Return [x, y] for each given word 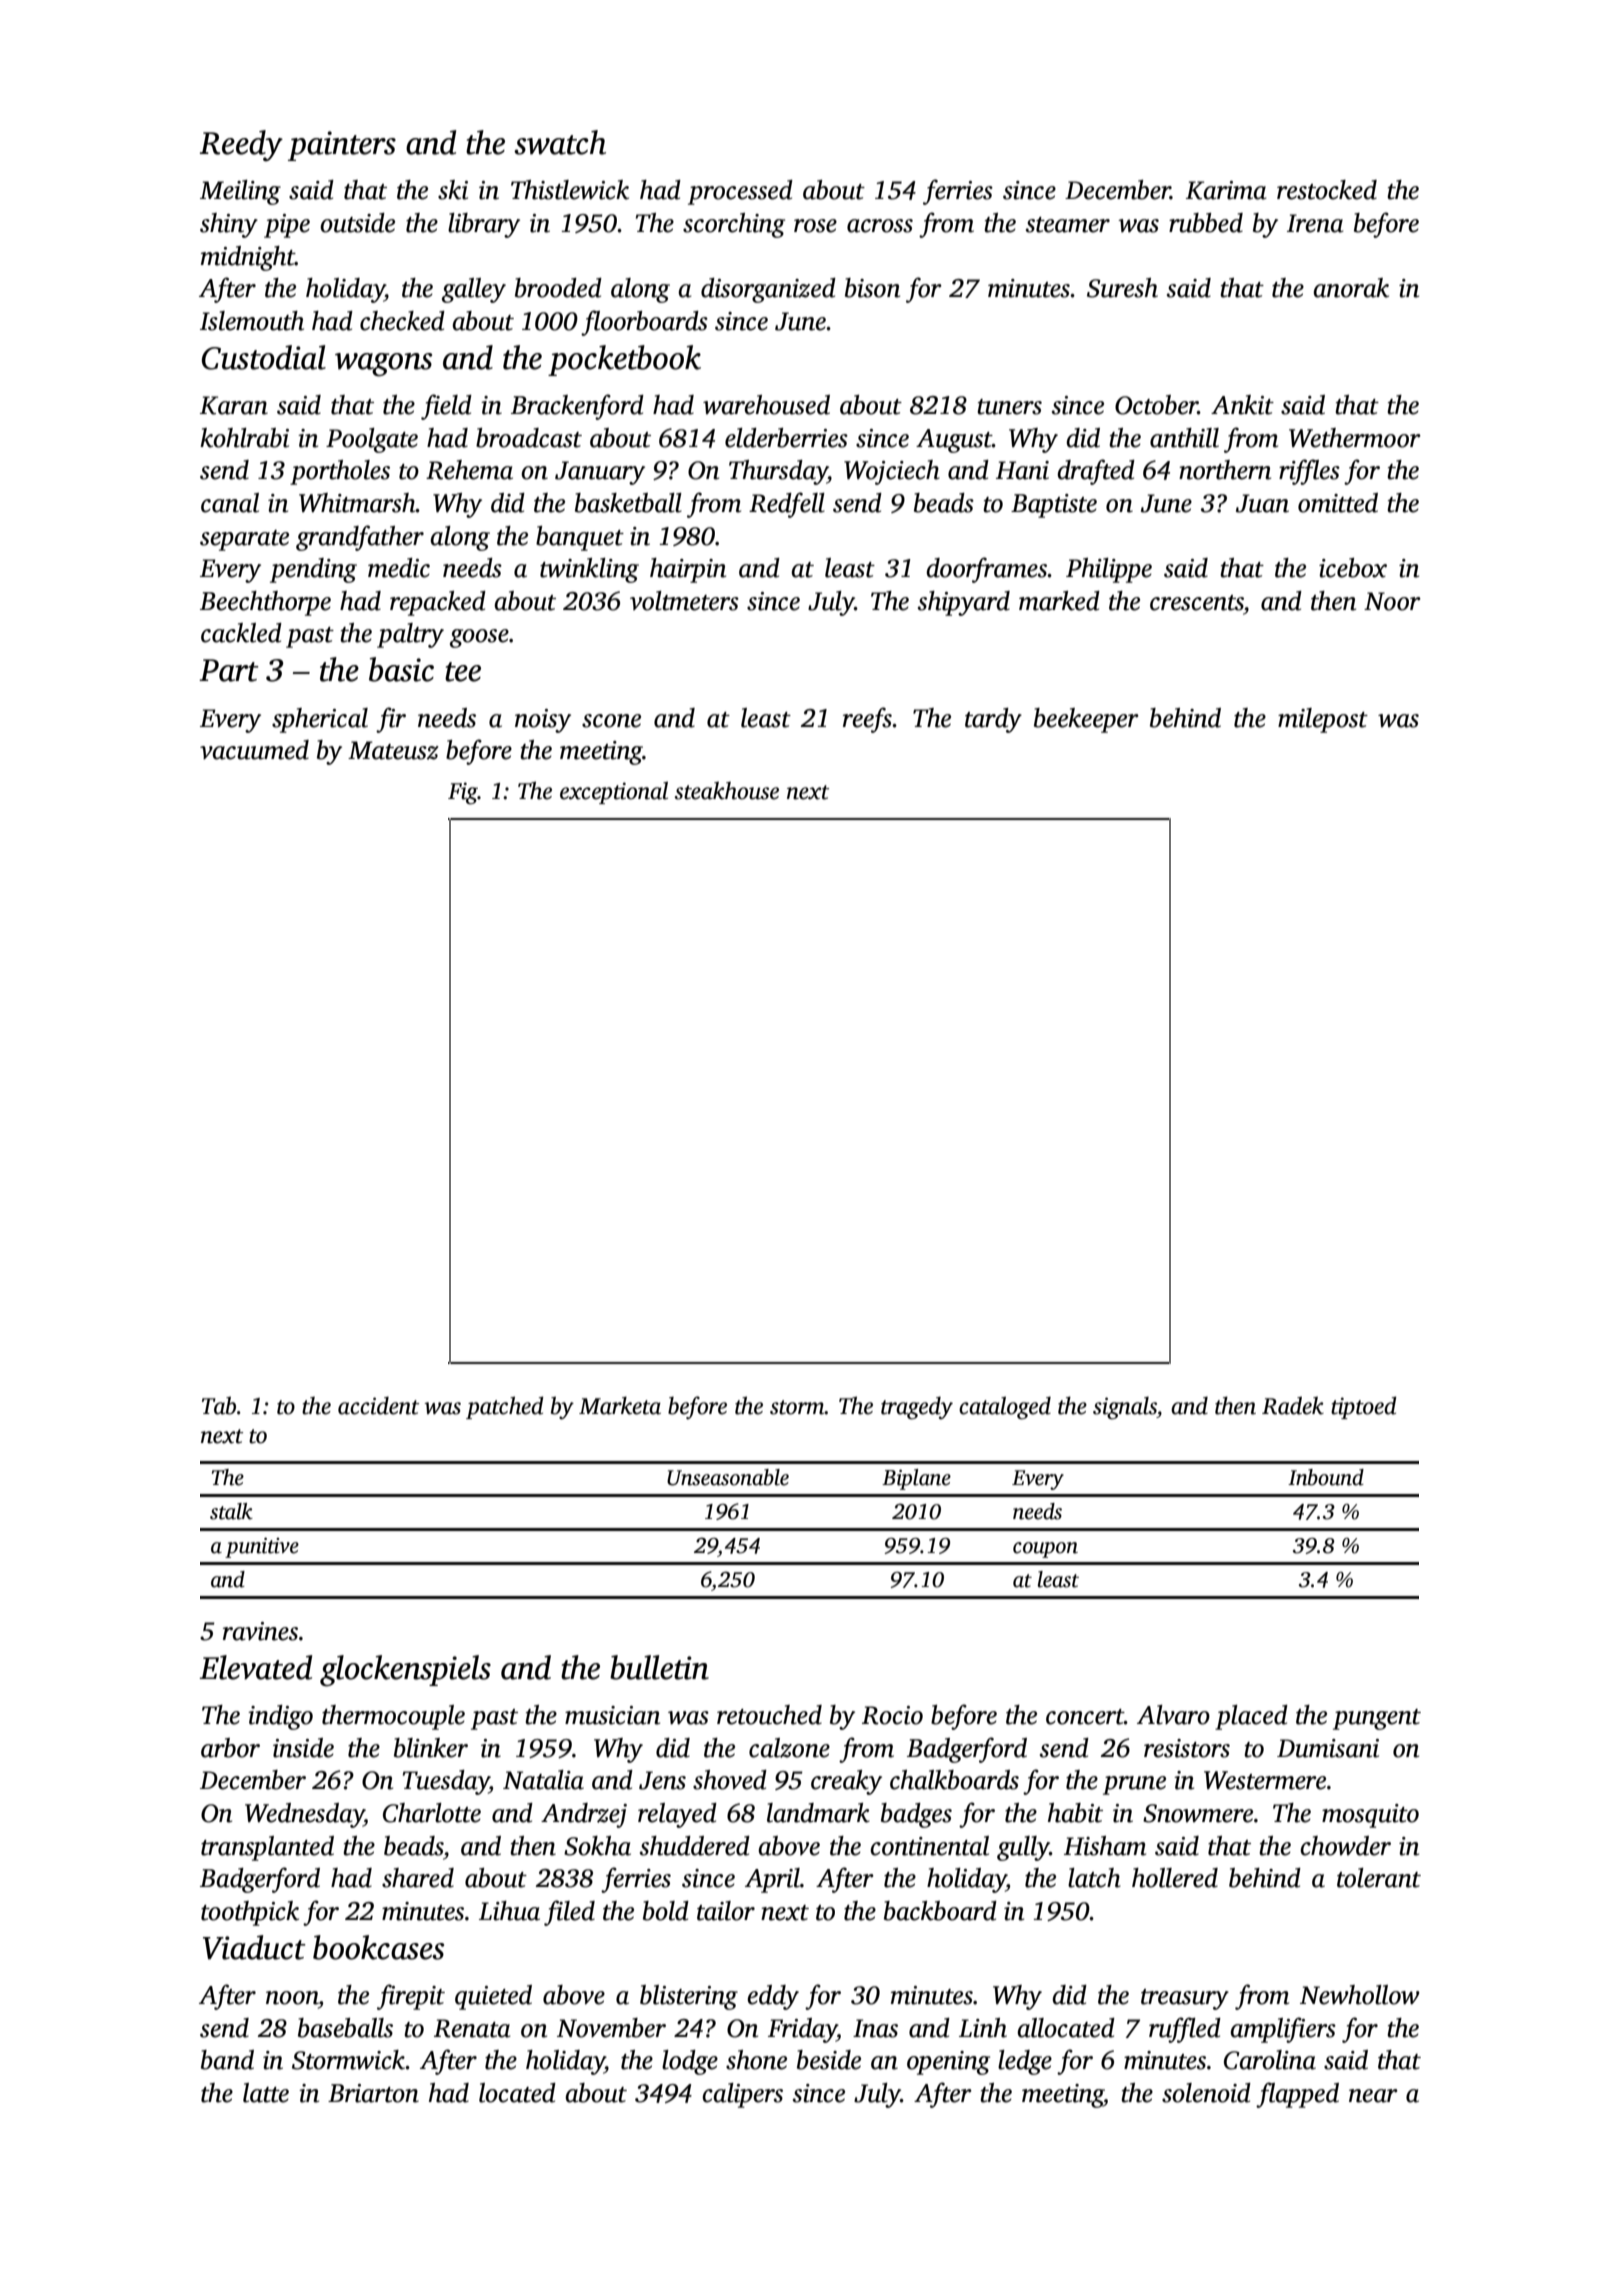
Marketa [620, 1405]
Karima [1226, 190]
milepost [1323, 720]
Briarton [373, 2093]
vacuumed [254, 750]
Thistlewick [570, 190]
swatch [560, 142]
